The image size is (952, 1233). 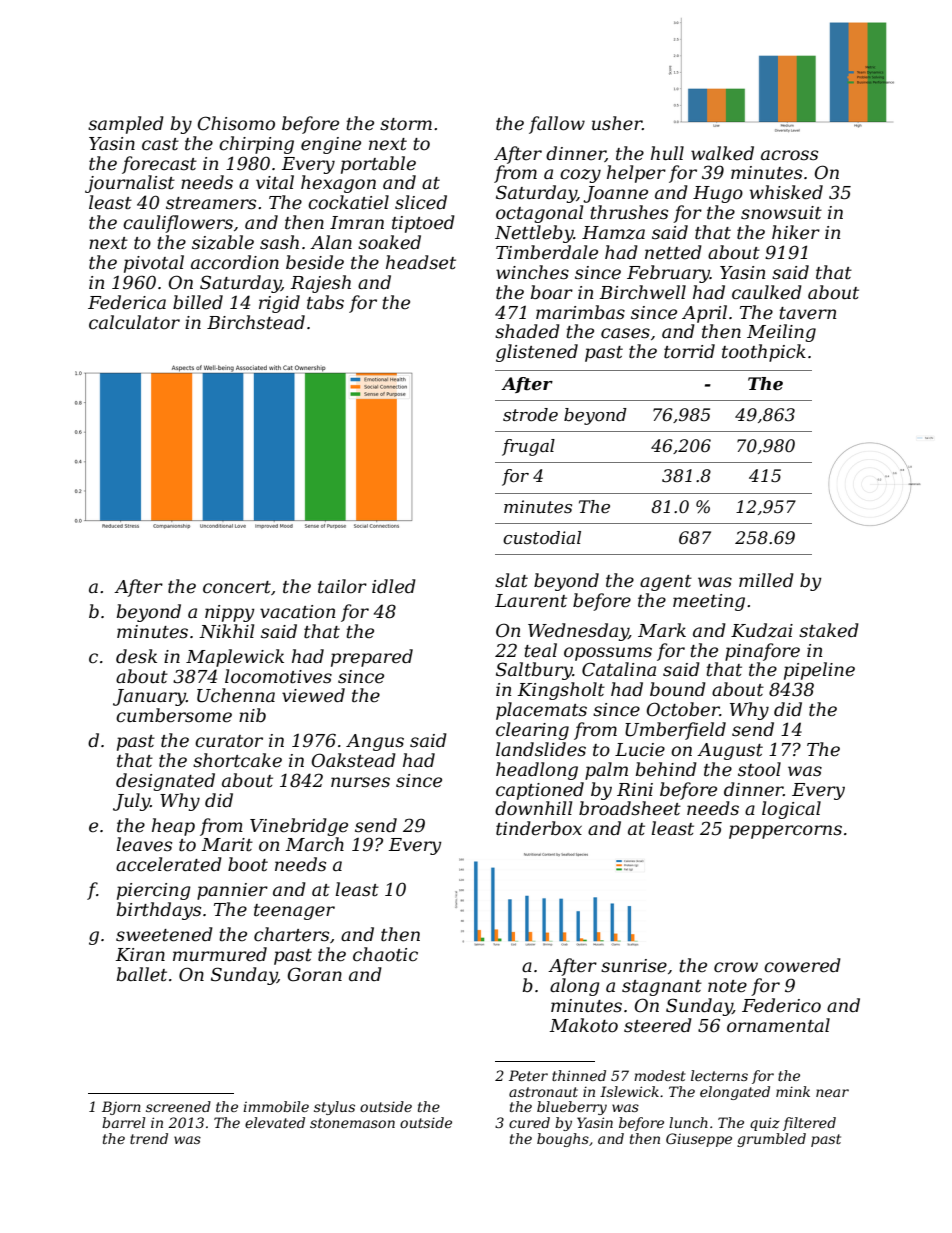 What do you see at coordinates (275, 1122) in the screenshot?
I see `elevated` at bounding box center [275, 1122].
